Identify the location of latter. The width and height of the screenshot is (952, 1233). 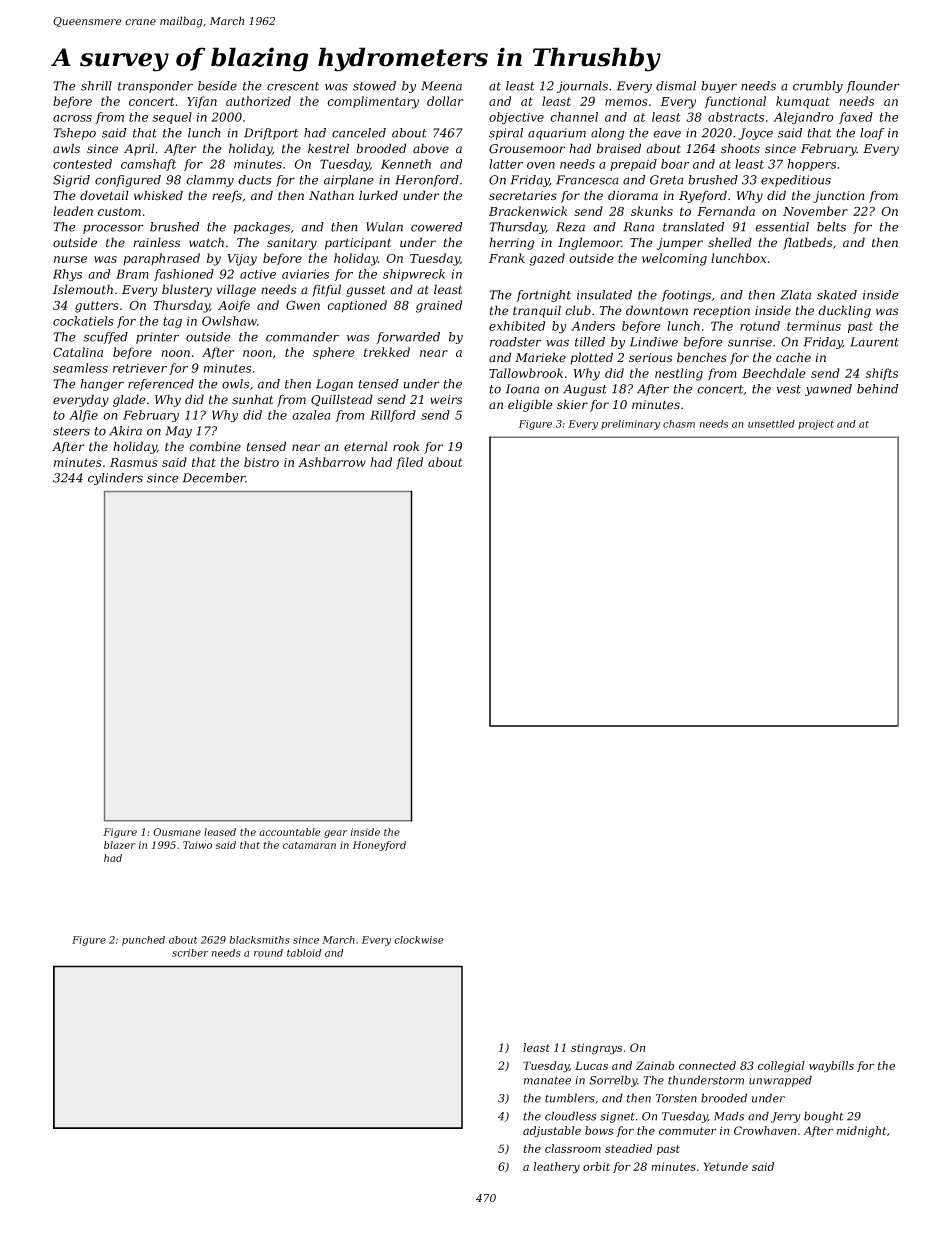
(506, 164).
